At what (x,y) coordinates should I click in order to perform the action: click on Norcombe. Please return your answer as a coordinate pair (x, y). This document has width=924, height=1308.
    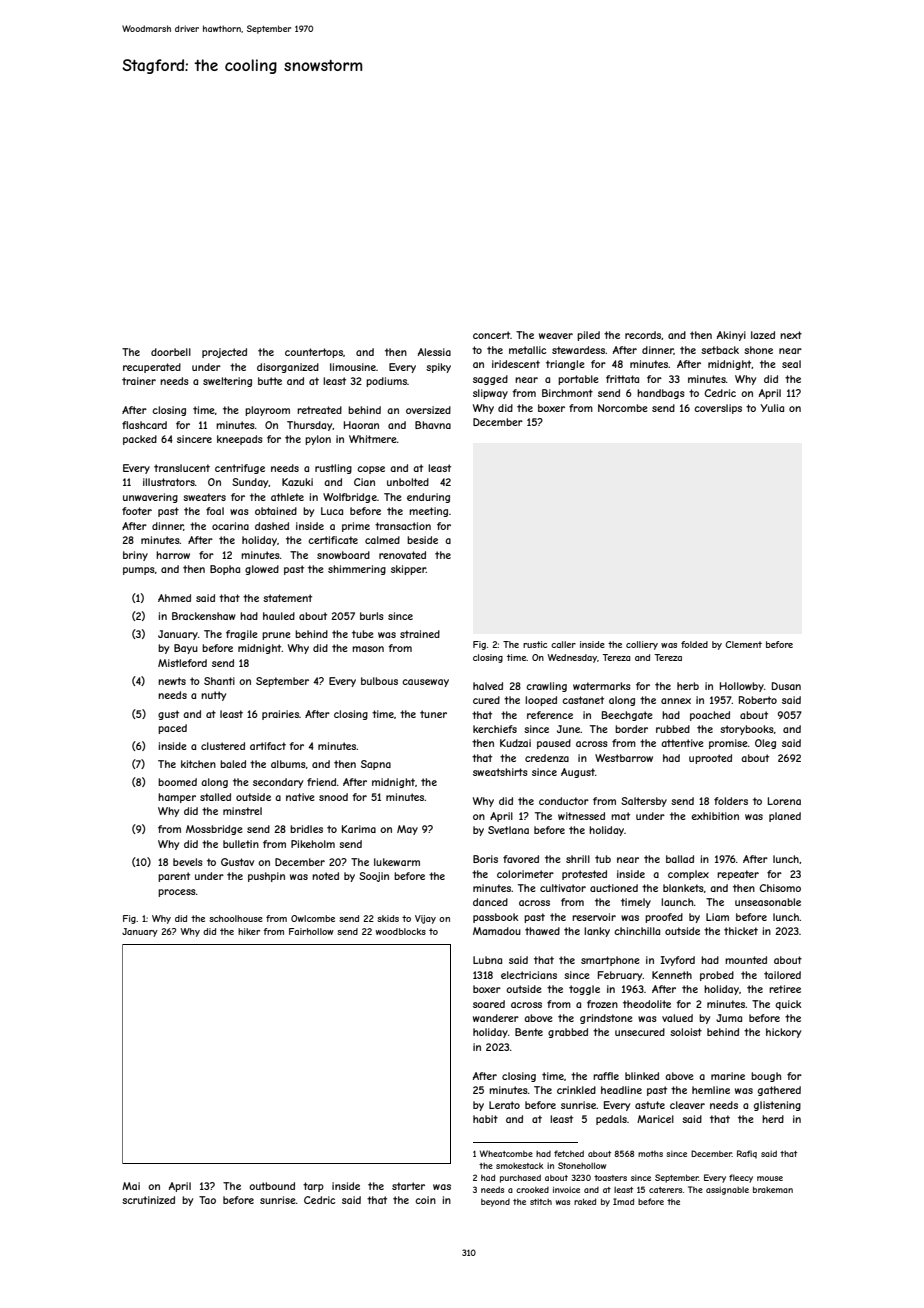
    Looking at the image, I should click on (623, 408).
